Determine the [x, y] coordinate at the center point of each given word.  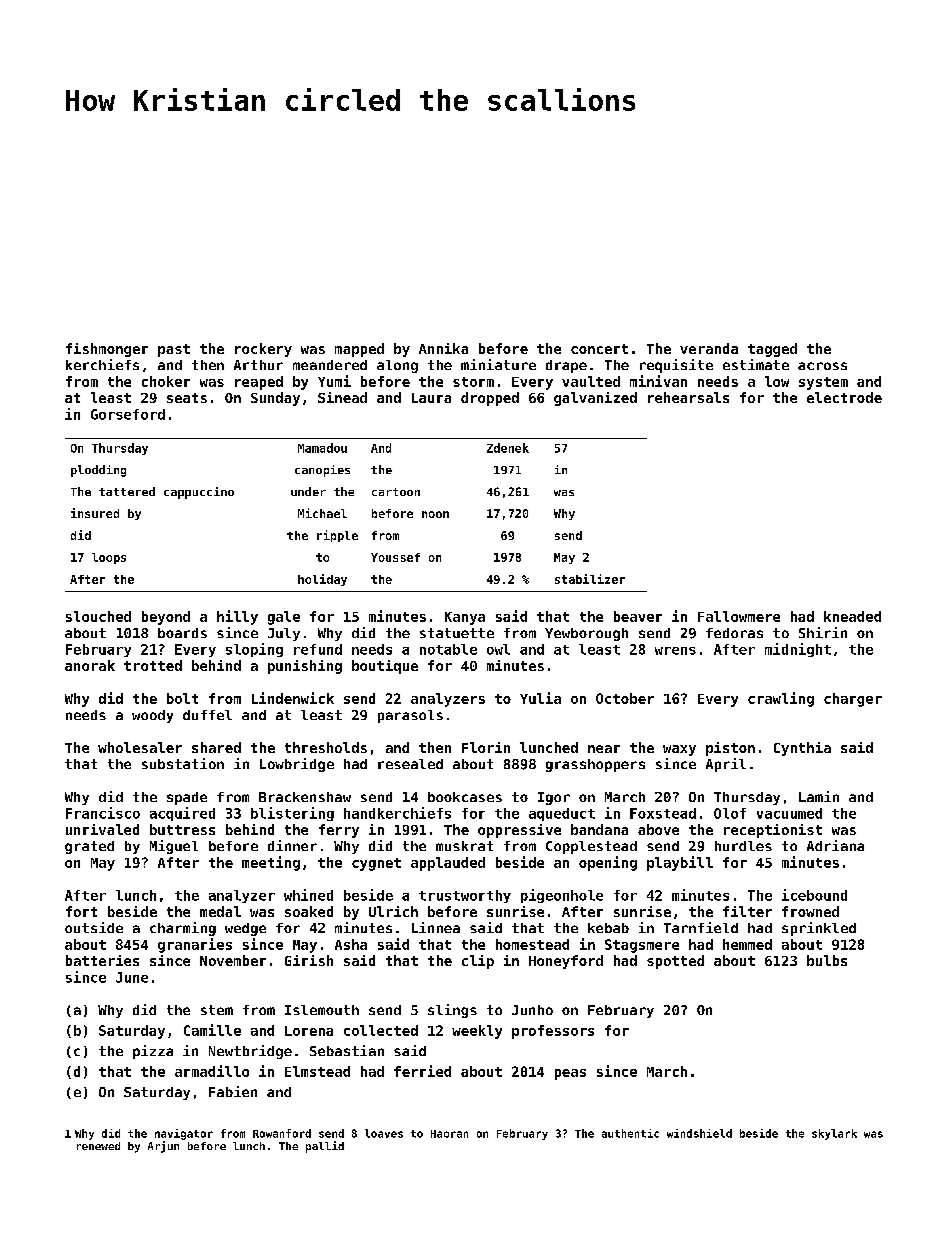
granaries [195, 945]
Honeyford [566, 962]
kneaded [852, 616]
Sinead [342, 397]
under [308, 491]
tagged [772, 350]
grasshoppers [595, 765]
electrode [844, 397]
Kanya [465, 618]
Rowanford [282, 1133]
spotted [675, 962]
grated [89, 847]
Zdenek [508, 448]
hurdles [743, 846]
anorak [90, 665]
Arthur [258, 365]
